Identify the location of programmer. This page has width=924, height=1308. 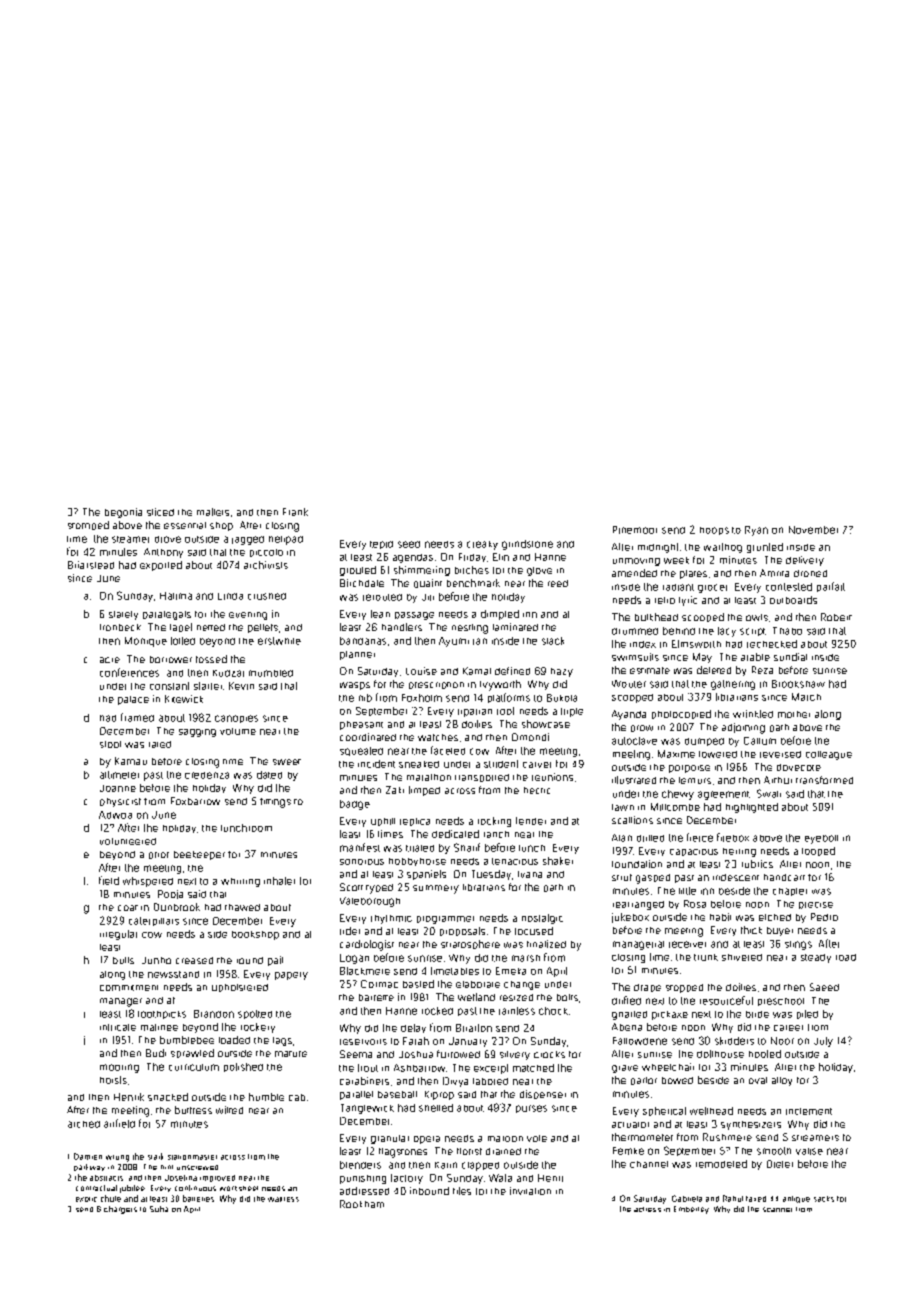
(445, 920).
